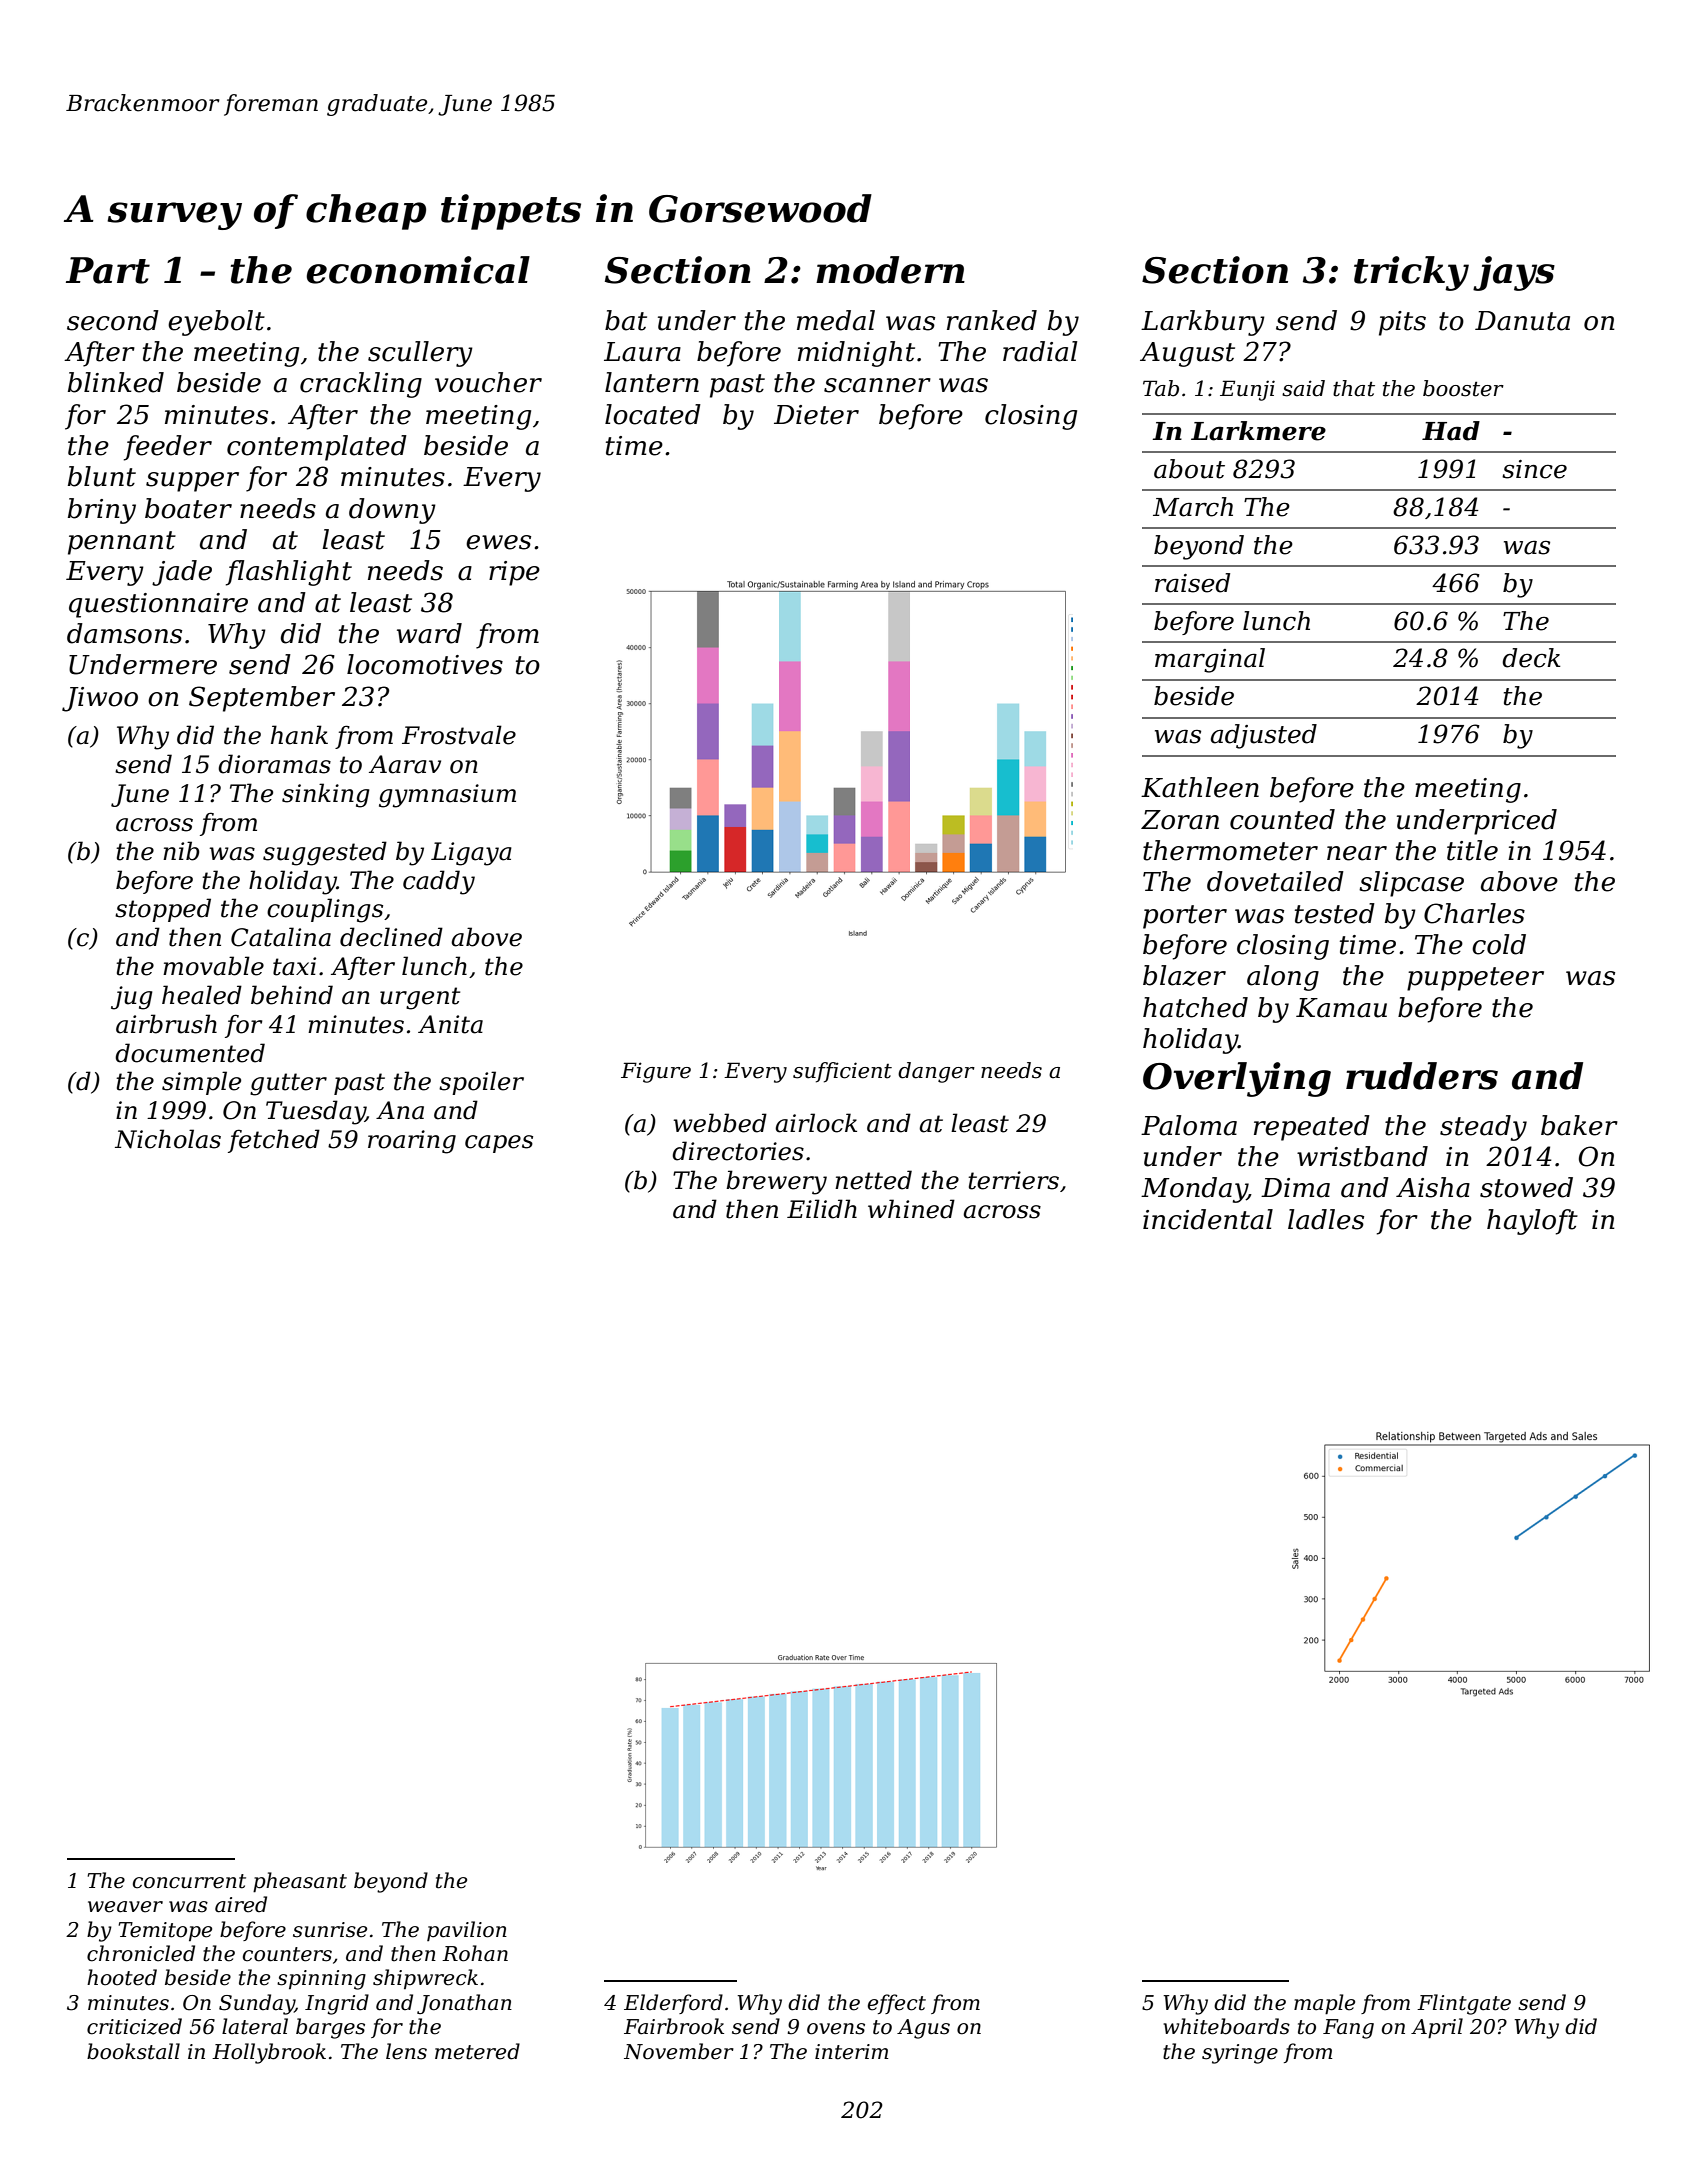 Image resolution: width=1683 pixels, height=2178 pixels. I want to click on Danuta, so click(1522, 321).
